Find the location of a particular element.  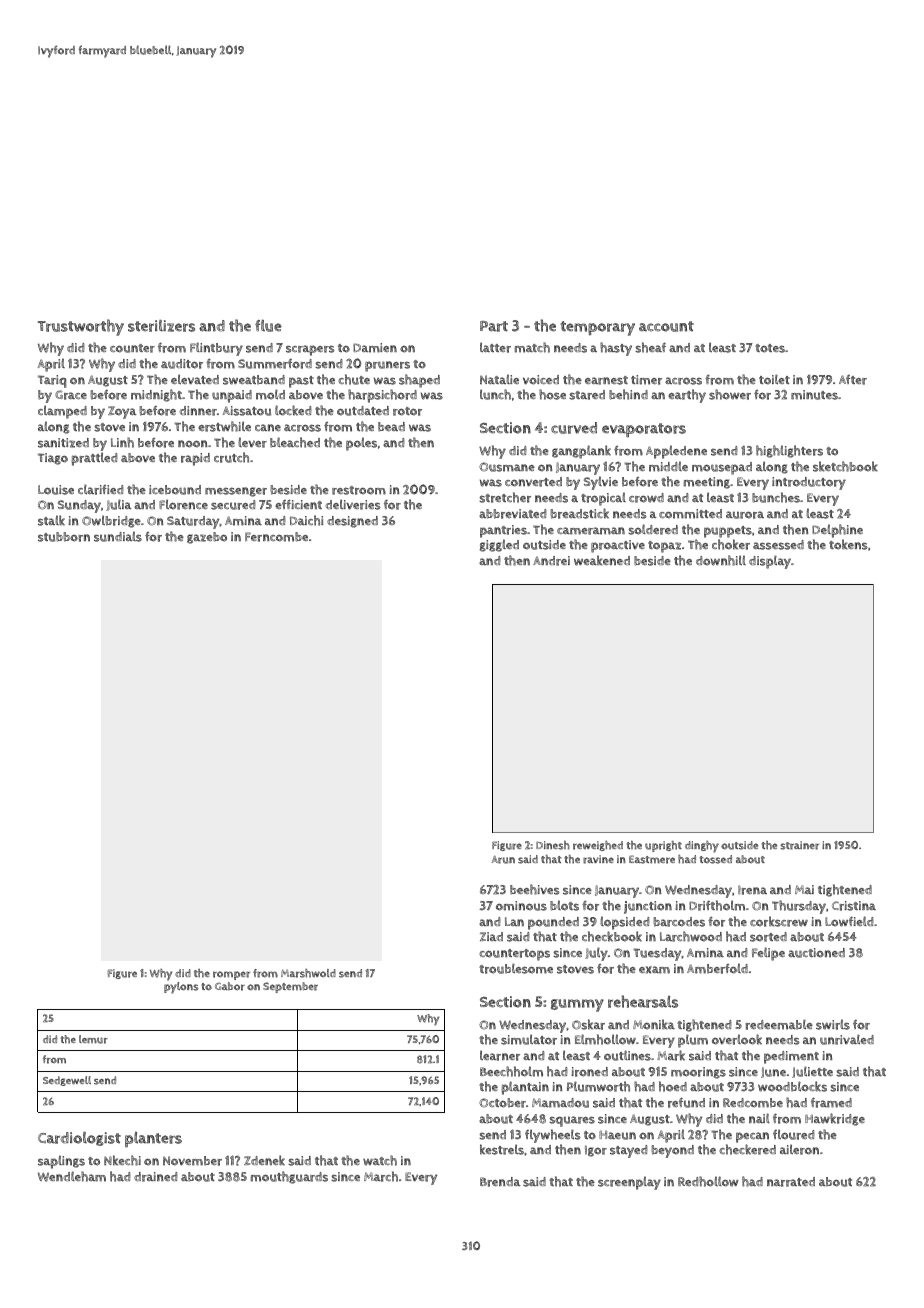

weakened is located at coordinates (602, 560).
